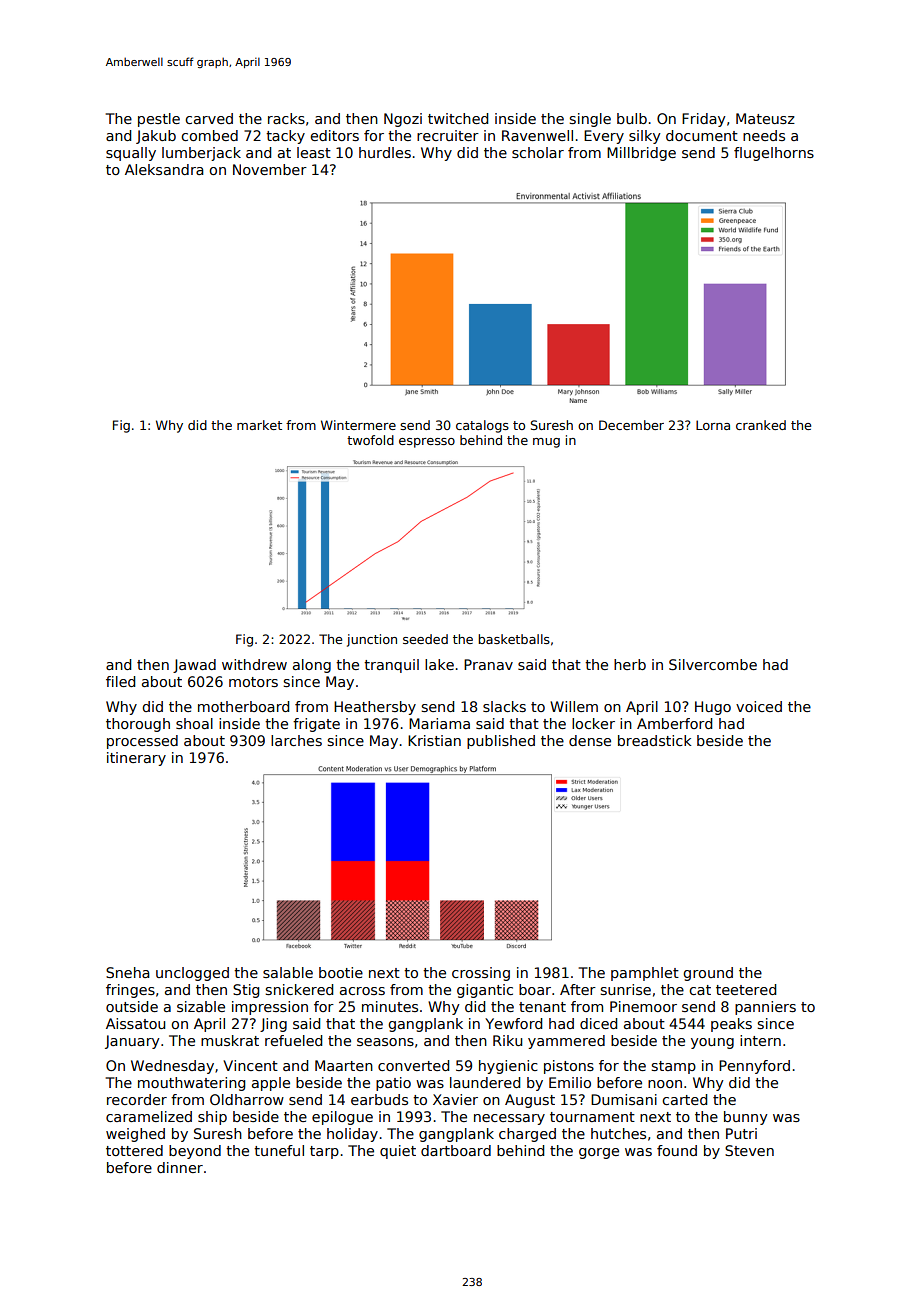  Describe the element at coordinates (654, 740) in the image. I see `breadstick` at that location.
